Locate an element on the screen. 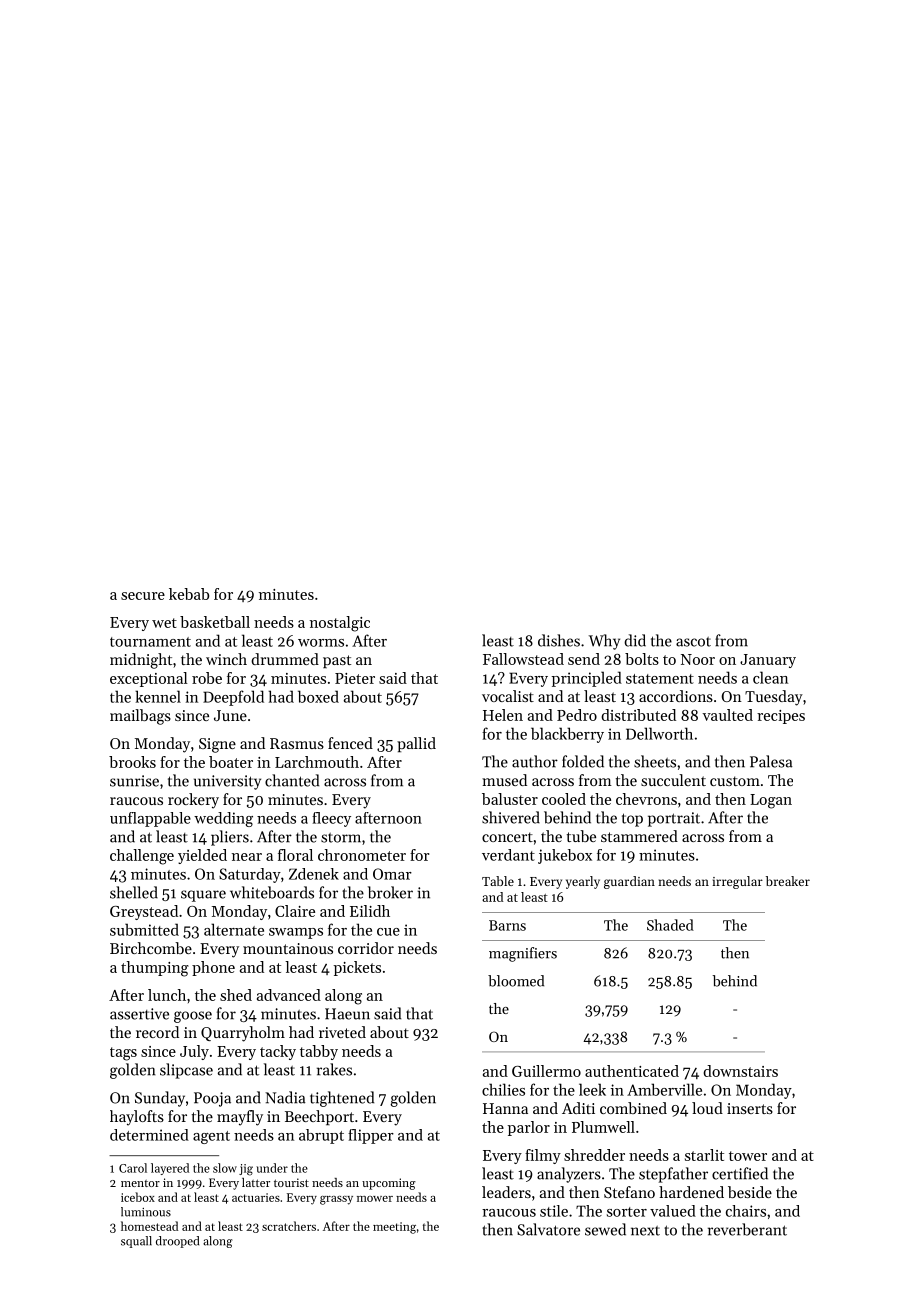 The image size is (924, 1308). Haeun is located at coordinates (347, 1014).
